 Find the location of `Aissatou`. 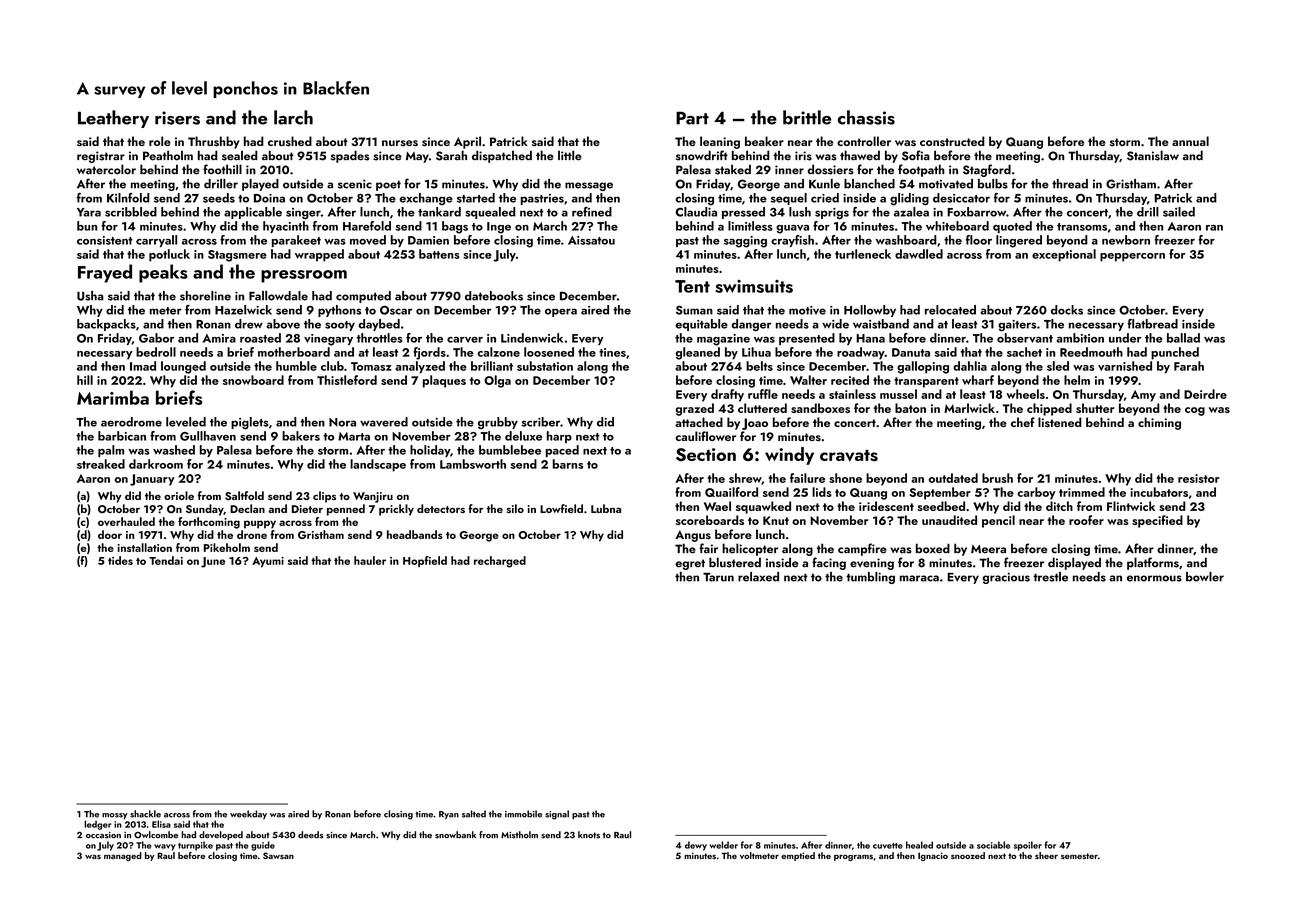

Aissatou is located at coordinates (591, 240).
